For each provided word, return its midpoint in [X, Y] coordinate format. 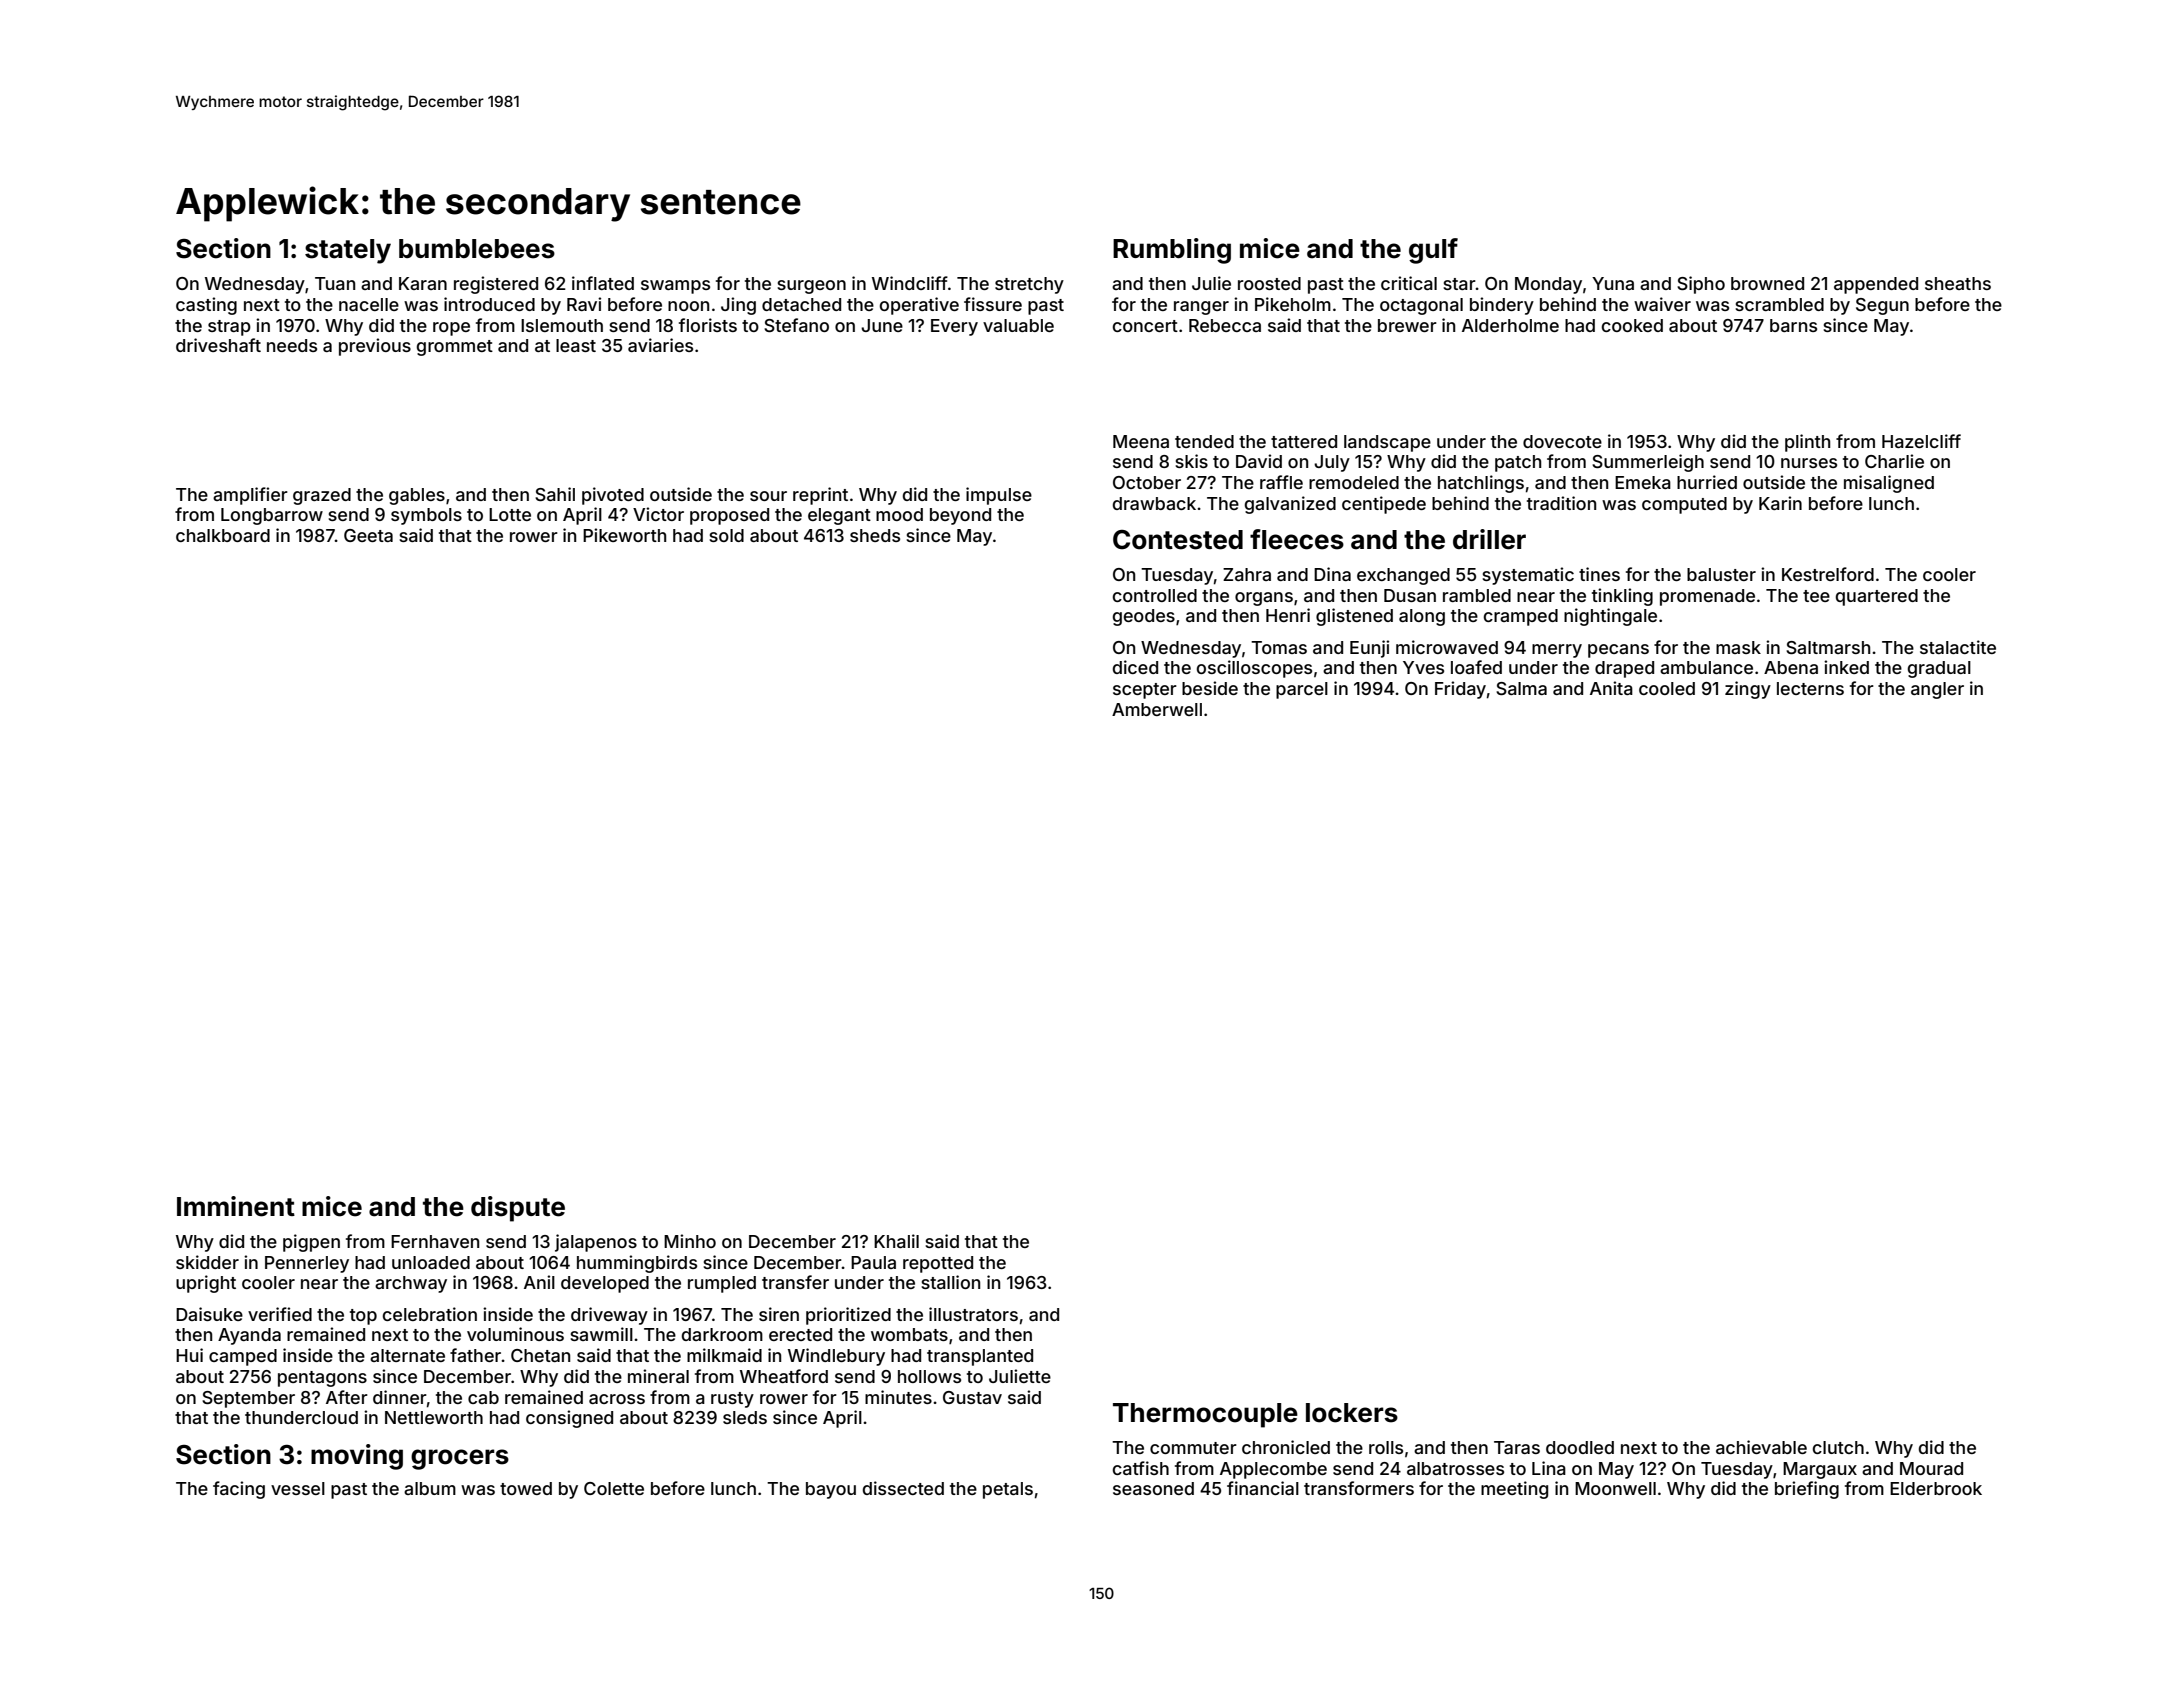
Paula [873, 1262]
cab [483, 1397]
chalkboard [223, 535]
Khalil [896, 1241]
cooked [1632, 325]
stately [348, 251]
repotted [938, 1264]
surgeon [811, 287]
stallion [950, 1282]
